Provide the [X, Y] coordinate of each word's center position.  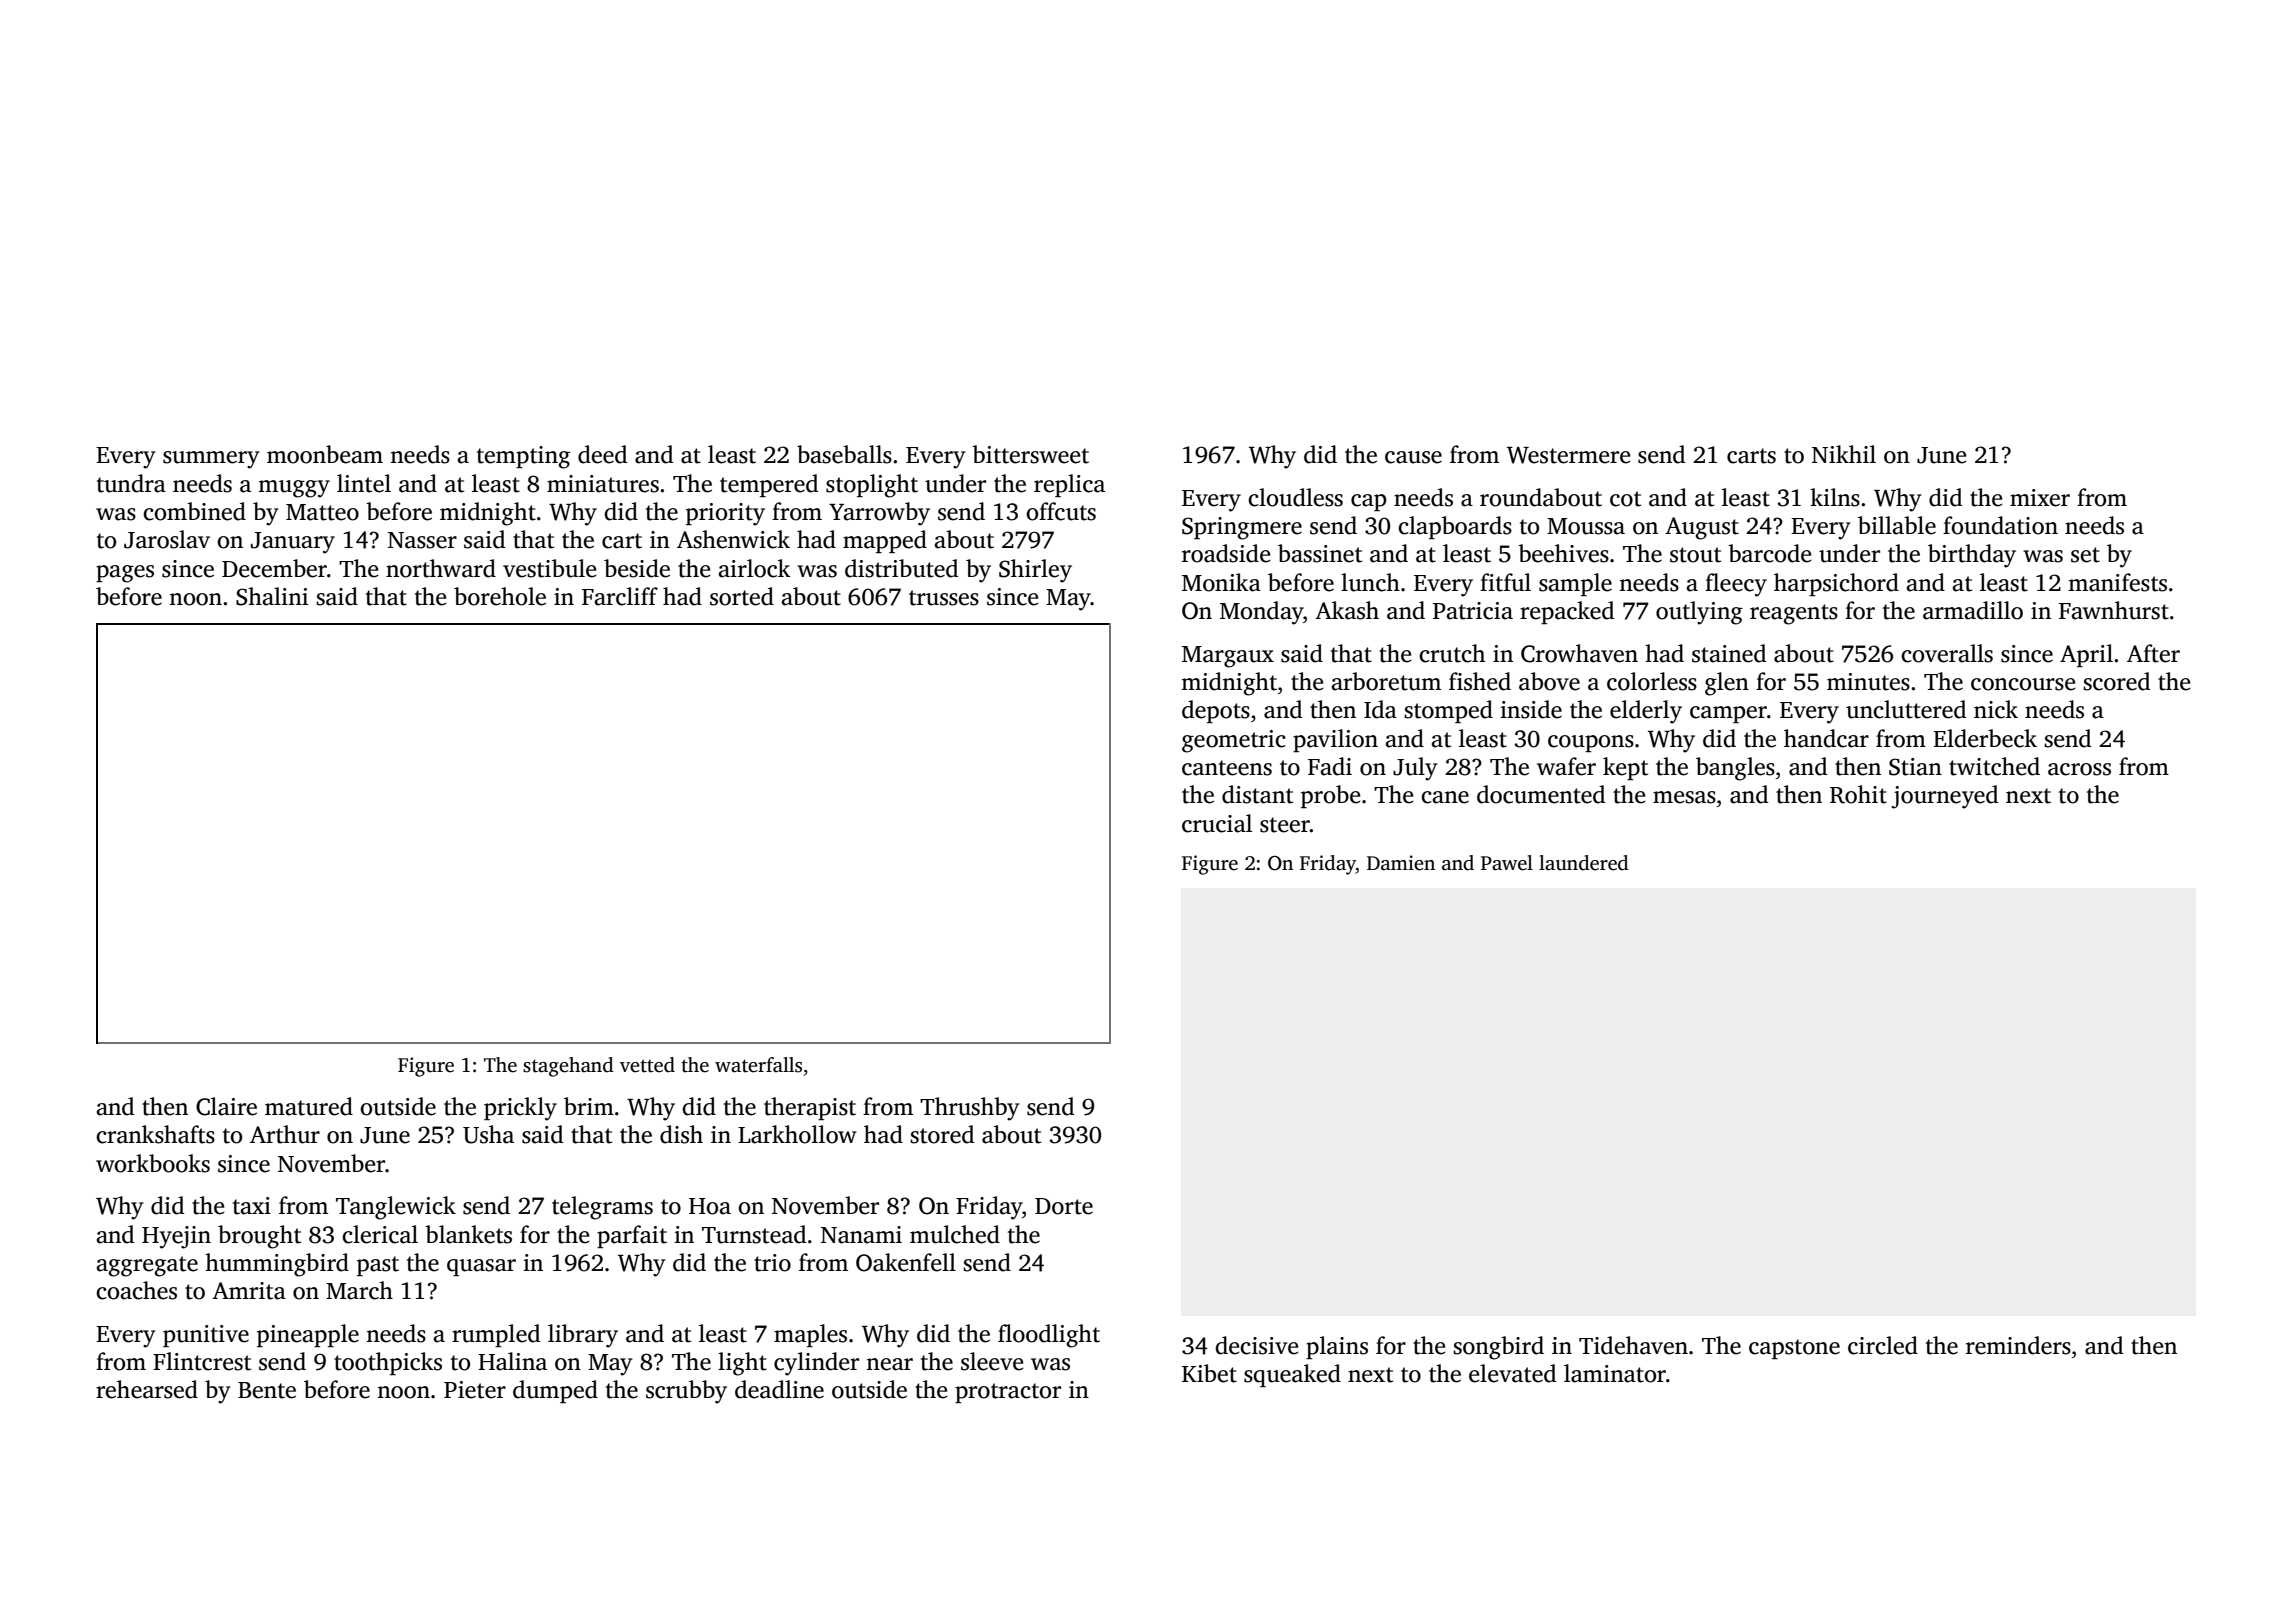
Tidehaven [1633, 1345]
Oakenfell [906, 1262]
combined [194, 511]
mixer [2040, 498]
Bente [267, 1390]
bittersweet [1030, 454]
